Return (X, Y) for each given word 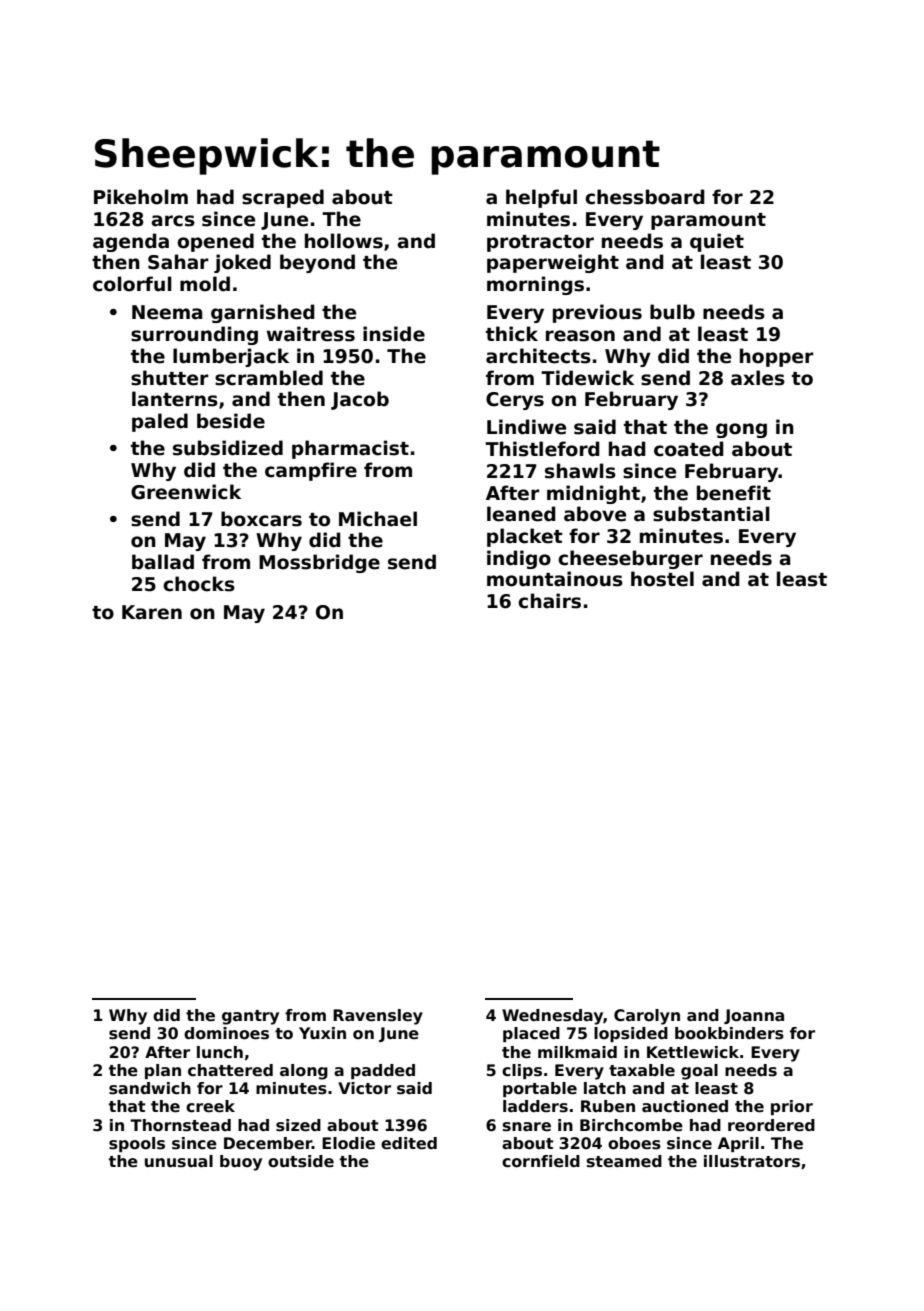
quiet (717, 242)
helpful (541, 198)
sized (298, 1125)
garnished (263, 313)
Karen (152, 612)
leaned (521, 514)
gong (741, 430)
